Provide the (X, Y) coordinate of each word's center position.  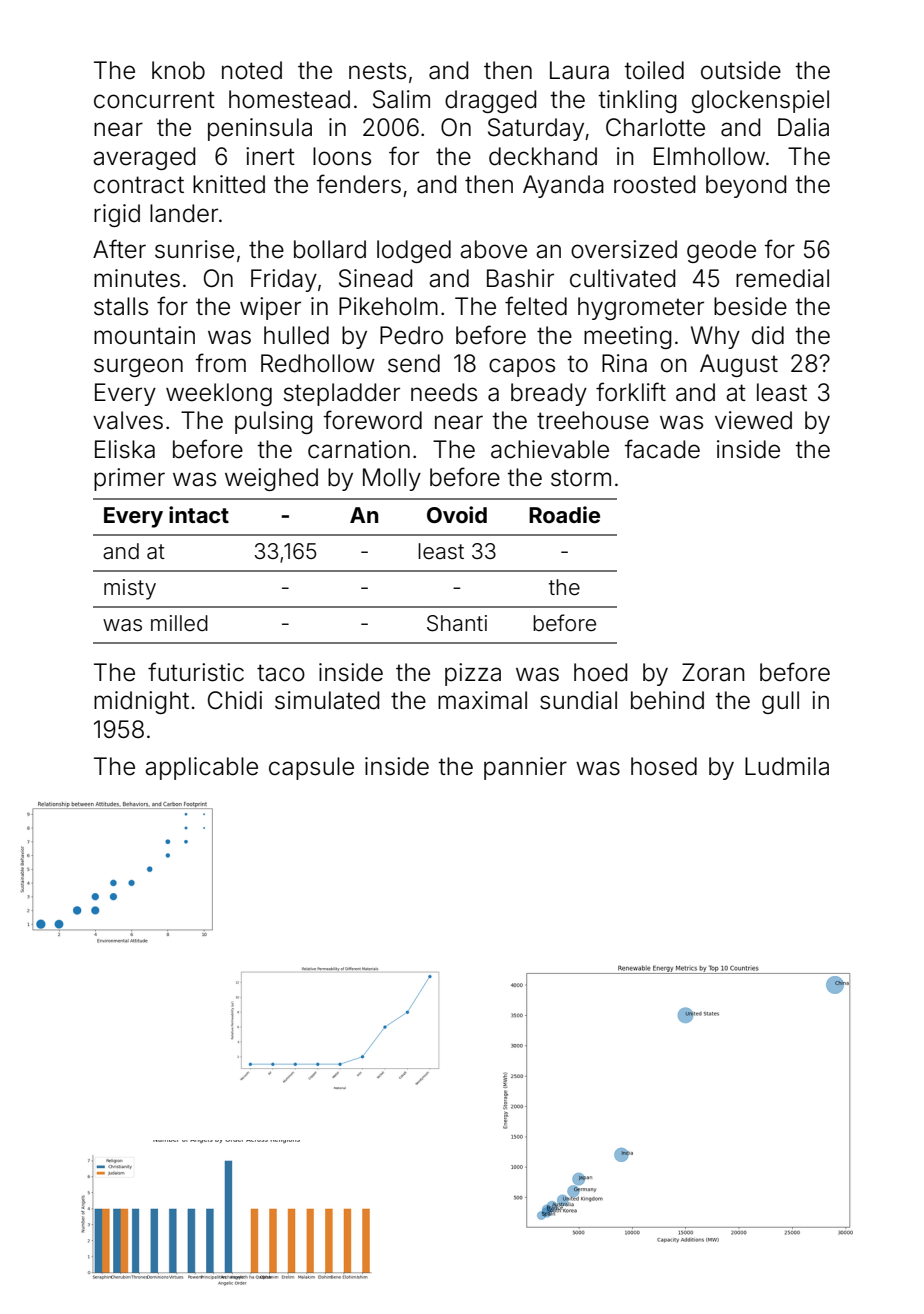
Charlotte (655, 127)
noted (252, 70)
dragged (490, 101)
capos (522, 367)
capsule (311, 768)
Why (715, 337)
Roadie (564, 514)
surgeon (138, 367)
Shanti (457, 623)
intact (199, 514)
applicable (201, 768)
